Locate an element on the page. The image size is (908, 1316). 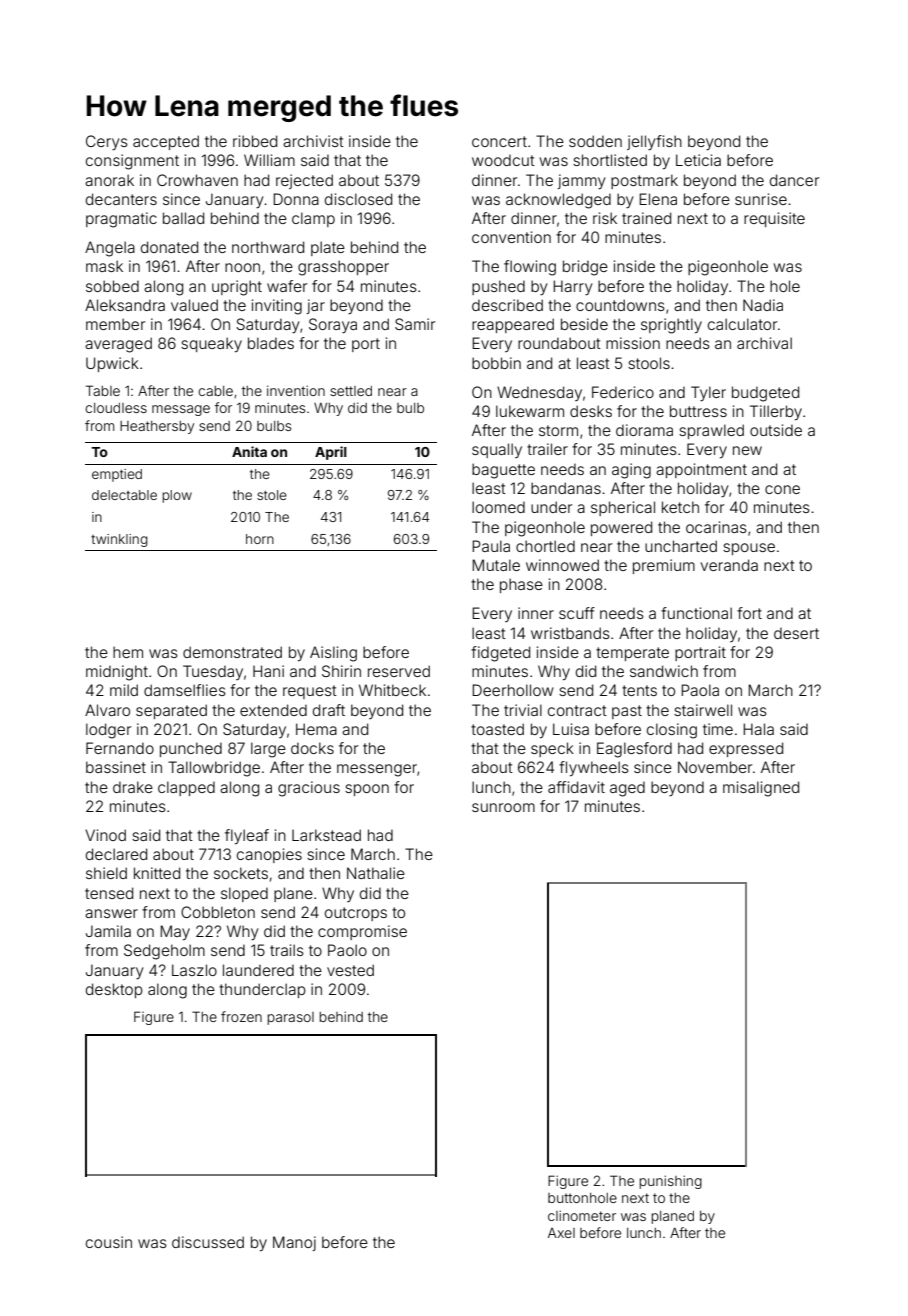
William is located at coordinates (269, 160).
